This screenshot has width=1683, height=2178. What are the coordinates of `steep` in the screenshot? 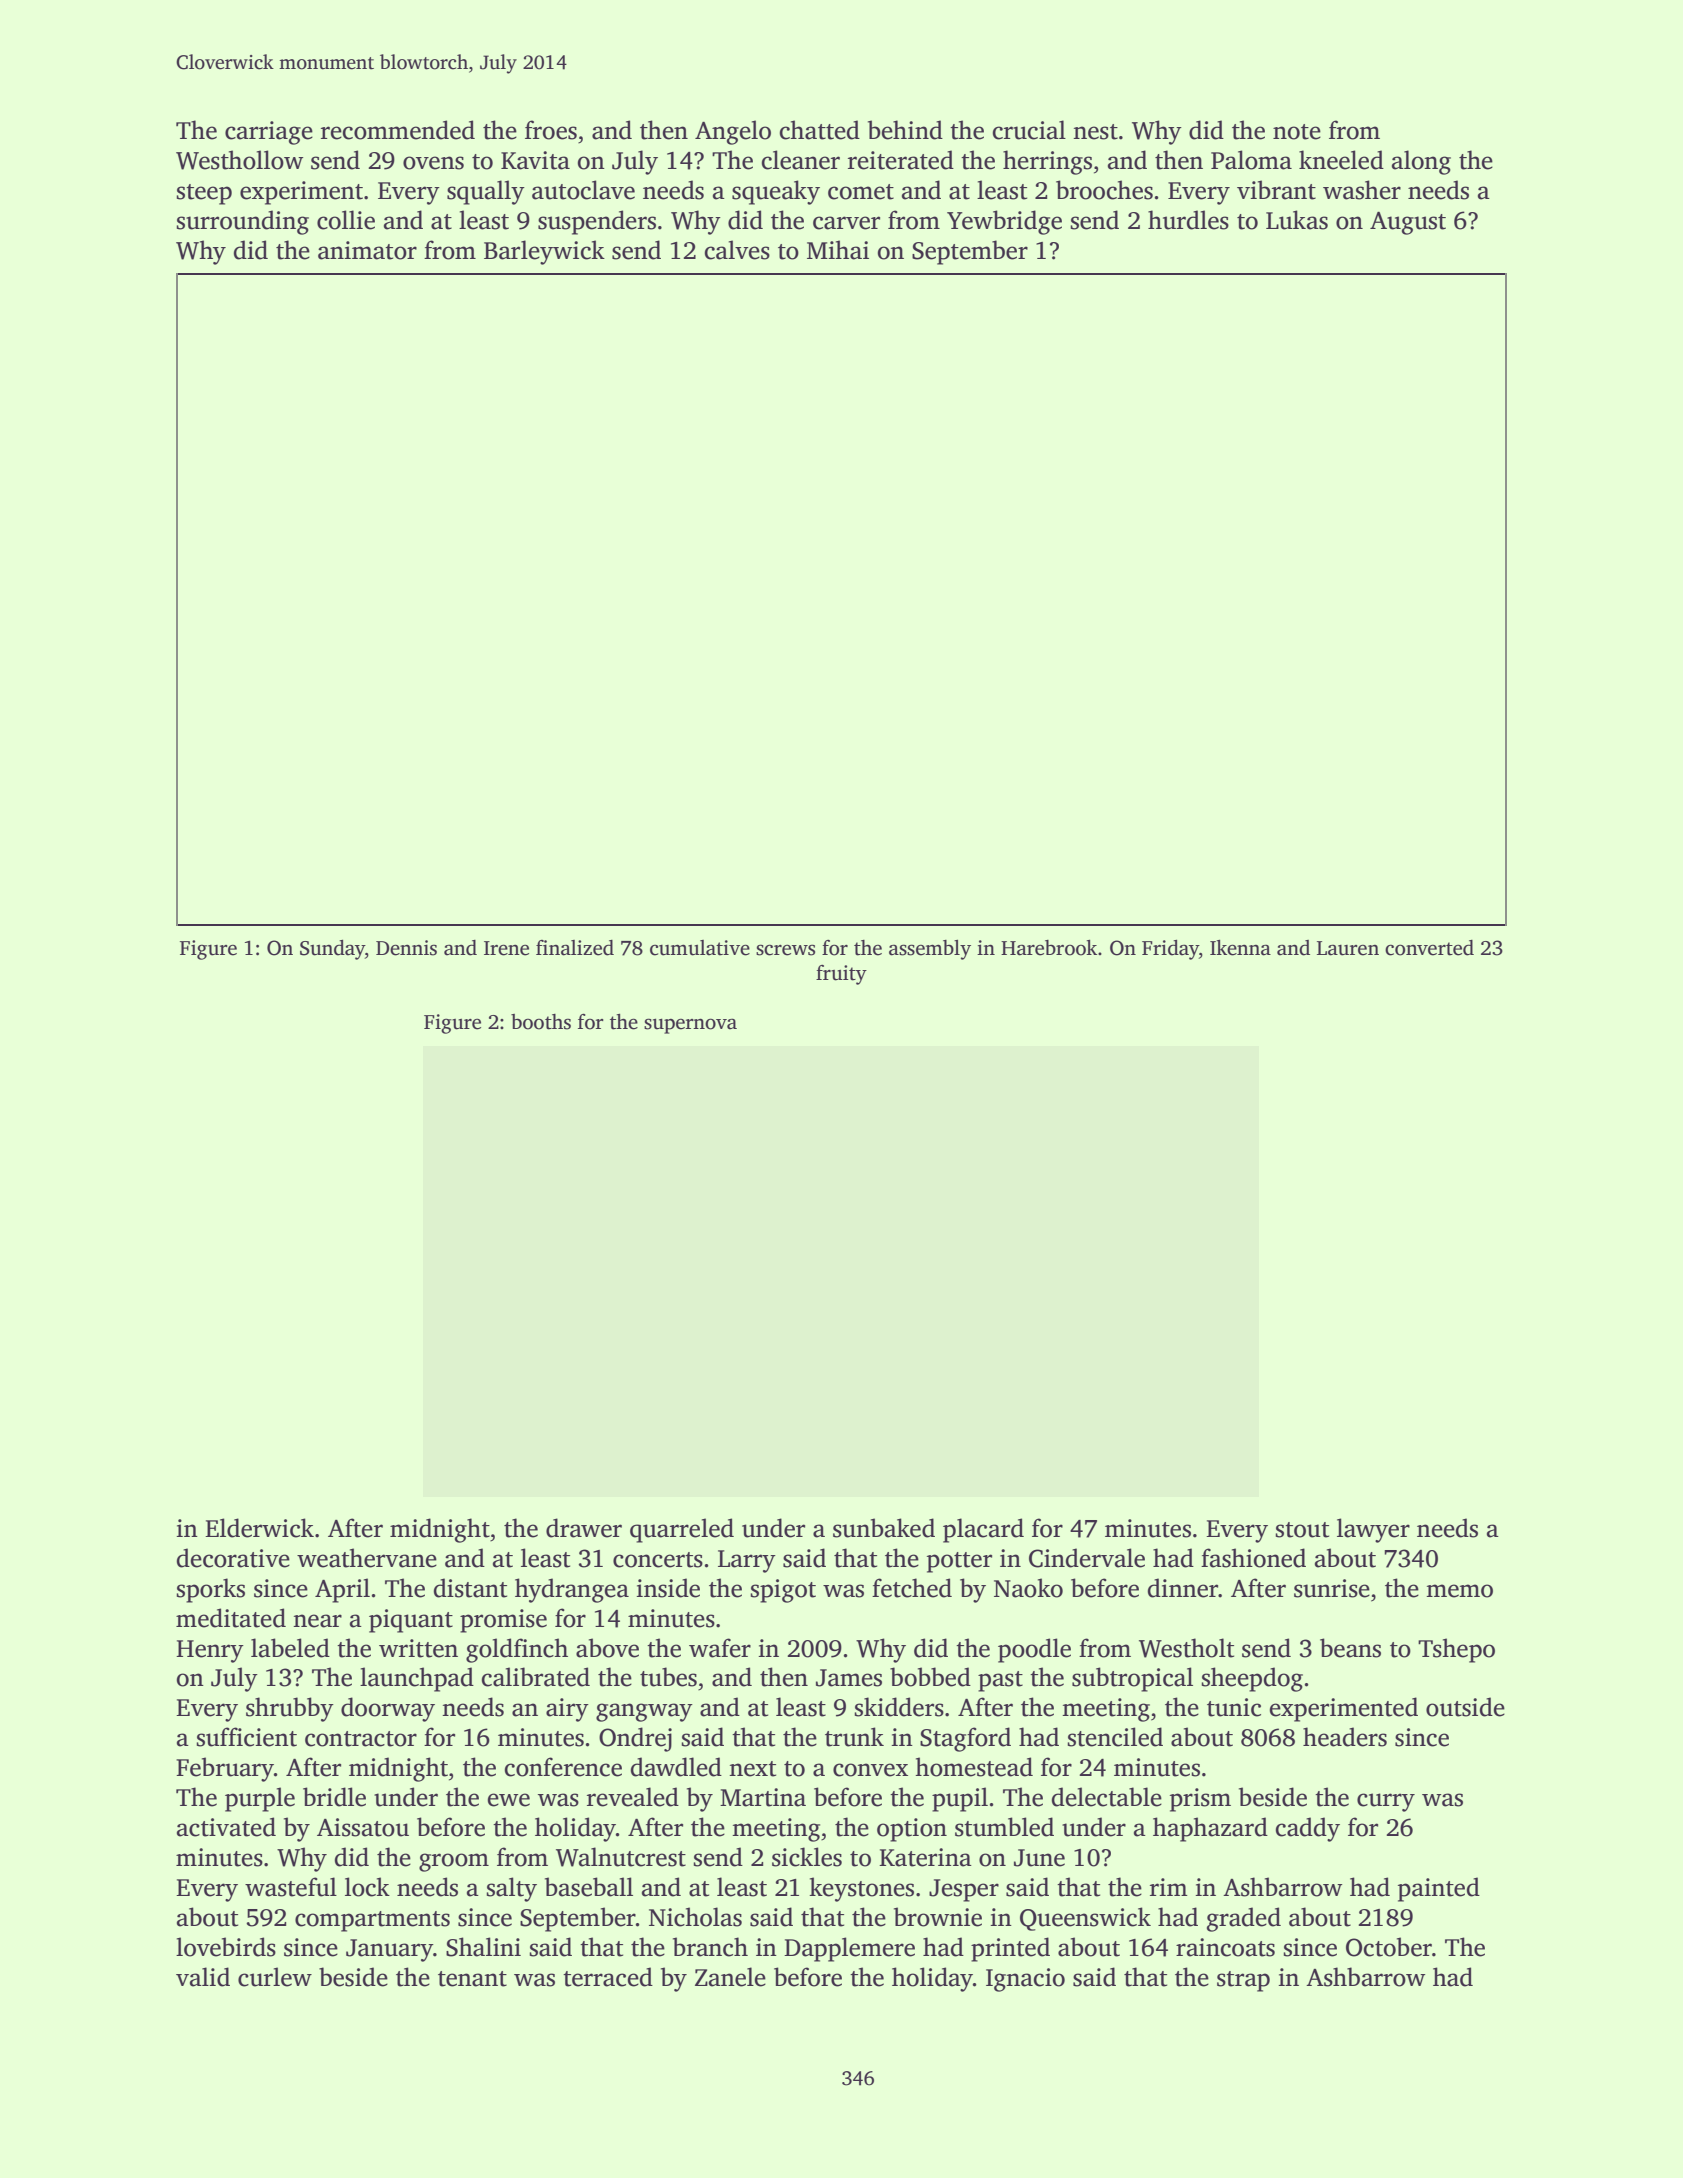 It's located at (204, 194).
